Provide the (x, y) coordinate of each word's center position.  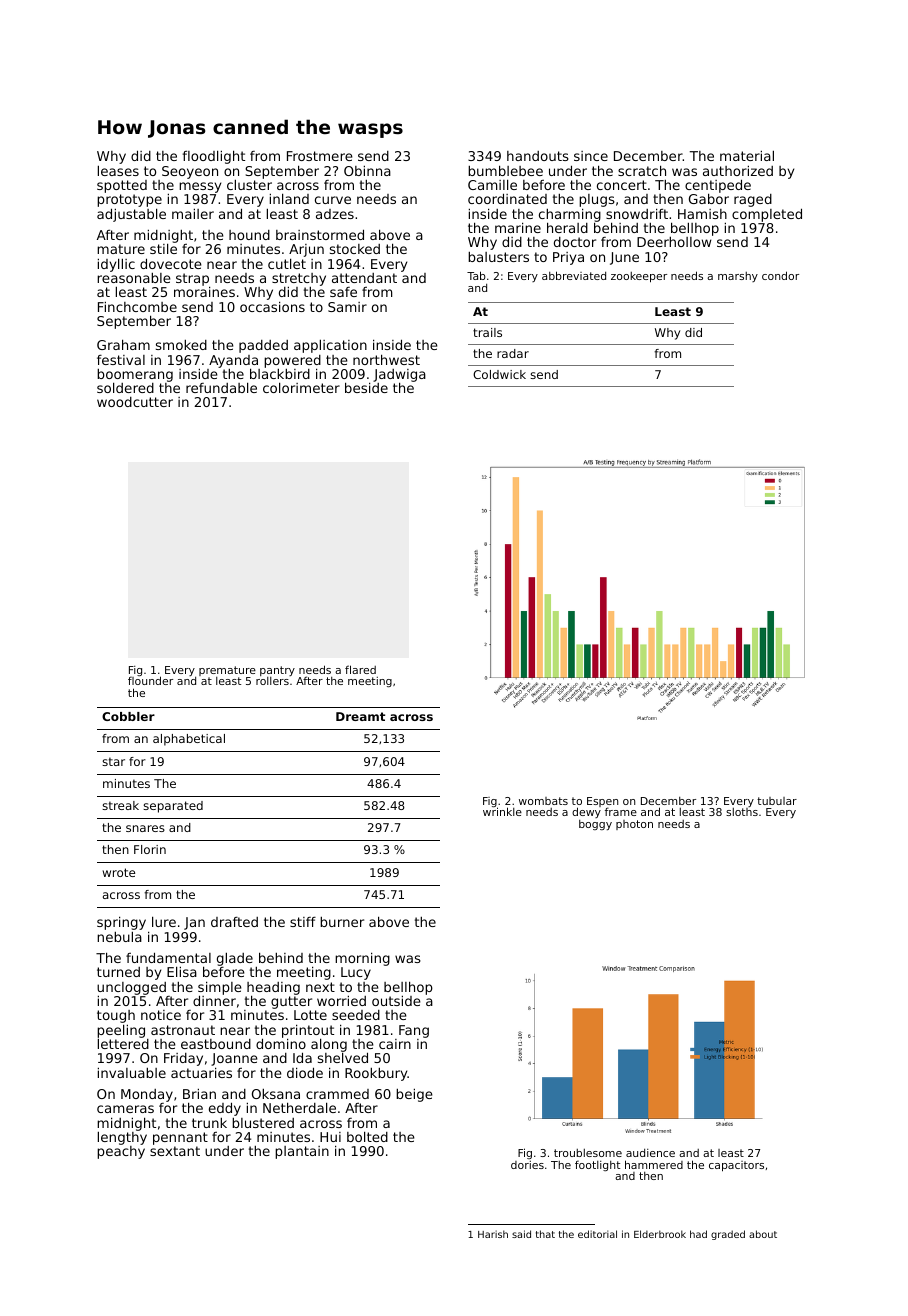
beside (366, 388)
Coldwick (499, 374)
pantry (277, 671)
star (113, 761)
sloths (742, 812)
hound (249, 235)
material (747, 156)
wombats (543, 801)
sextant (175, 1151)
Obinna (367, 171)
